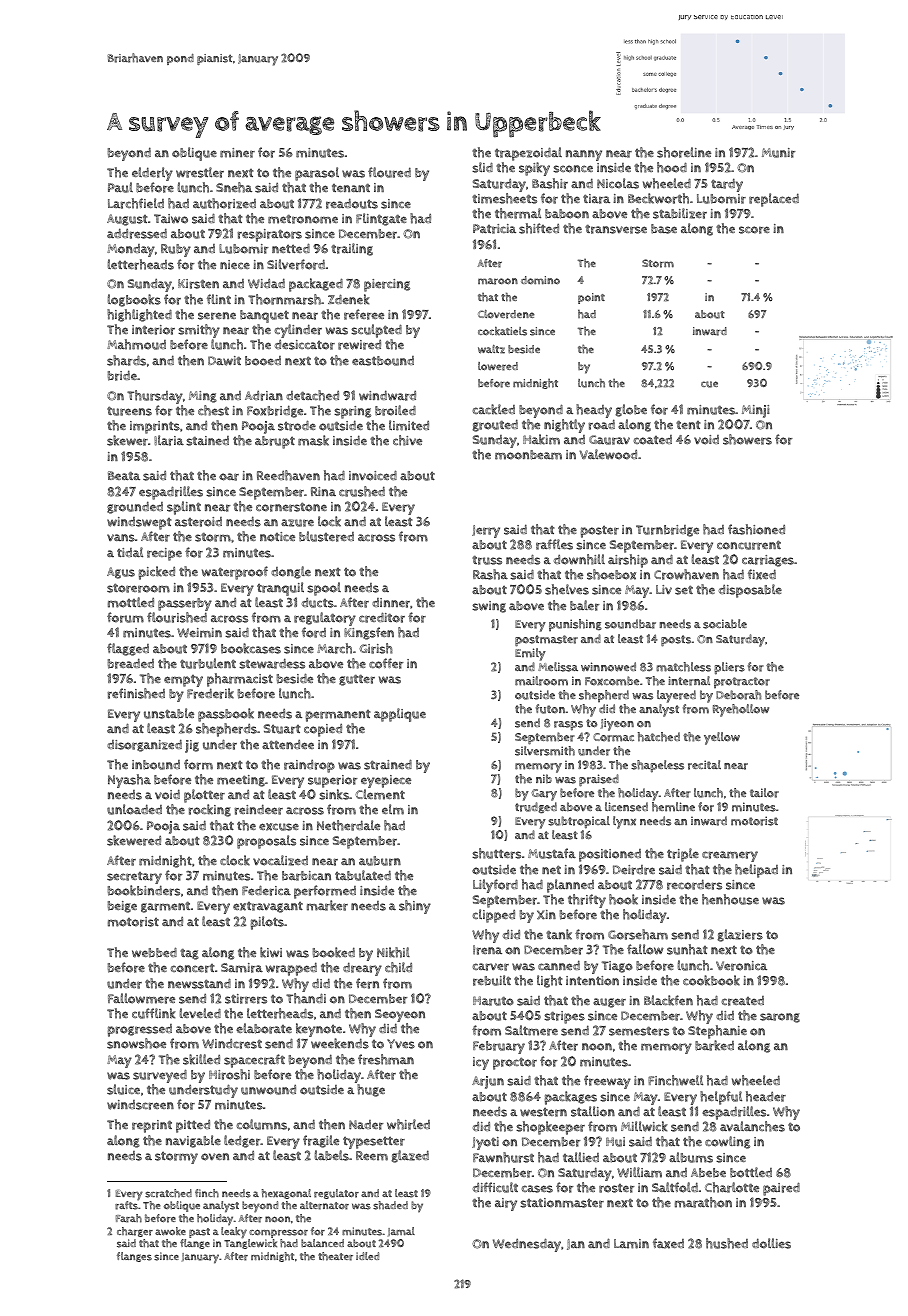 The image size is (908, 1316). What do you see at coordinates (778, 153) in the image?
I see `Munir` at bounding box center [778, 153].
